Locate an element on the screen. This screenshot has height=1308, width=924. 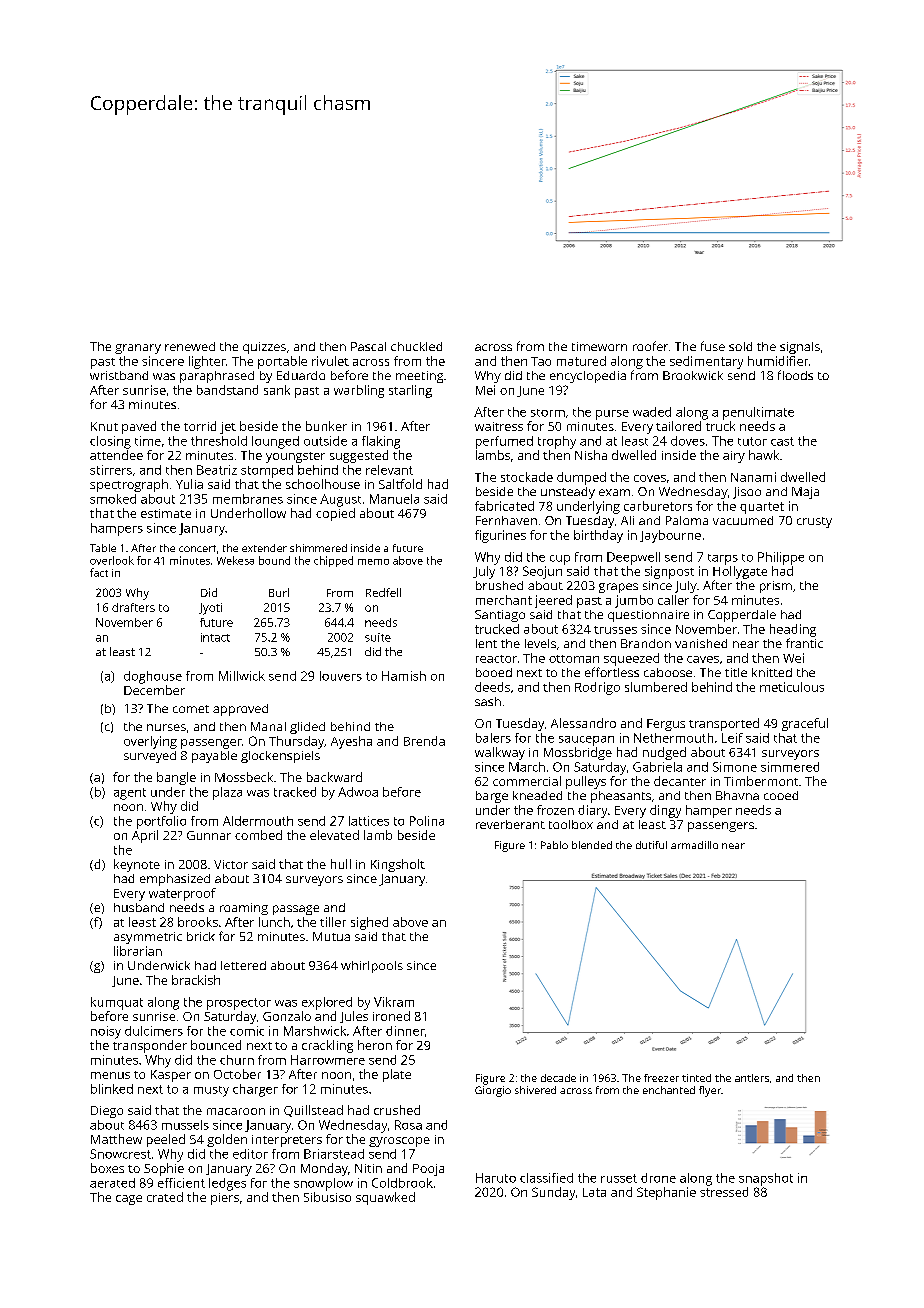
heron is located at coordinates (375, 1045).
